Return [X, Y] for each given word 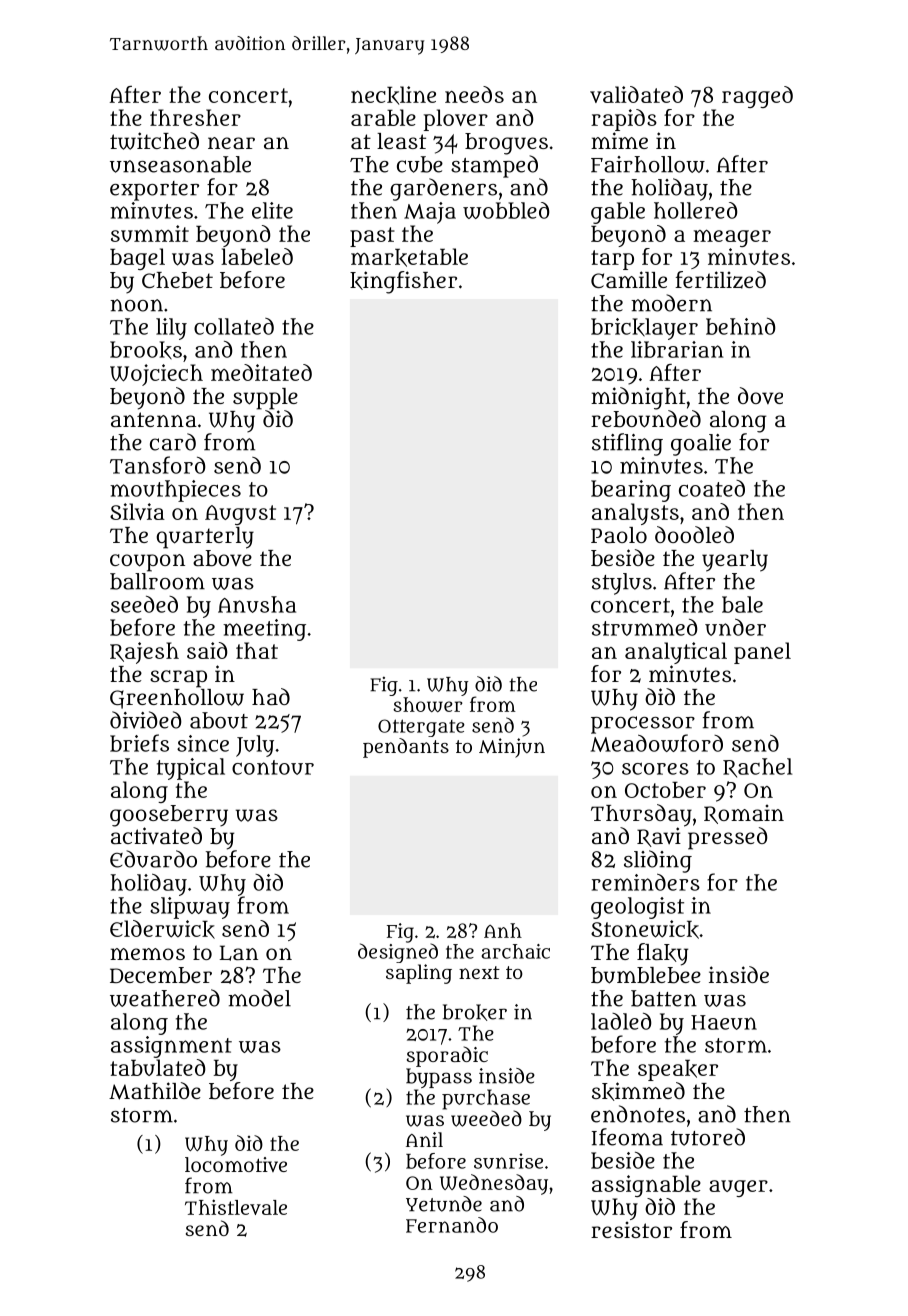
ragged [757, 97]
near [231, 143]
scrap [178, 679]
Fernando [452, 1225]
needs [474, 94]
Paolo [619, 535]
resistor [631, 1230]
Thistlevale [236, 1207]
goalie [701, 445]
